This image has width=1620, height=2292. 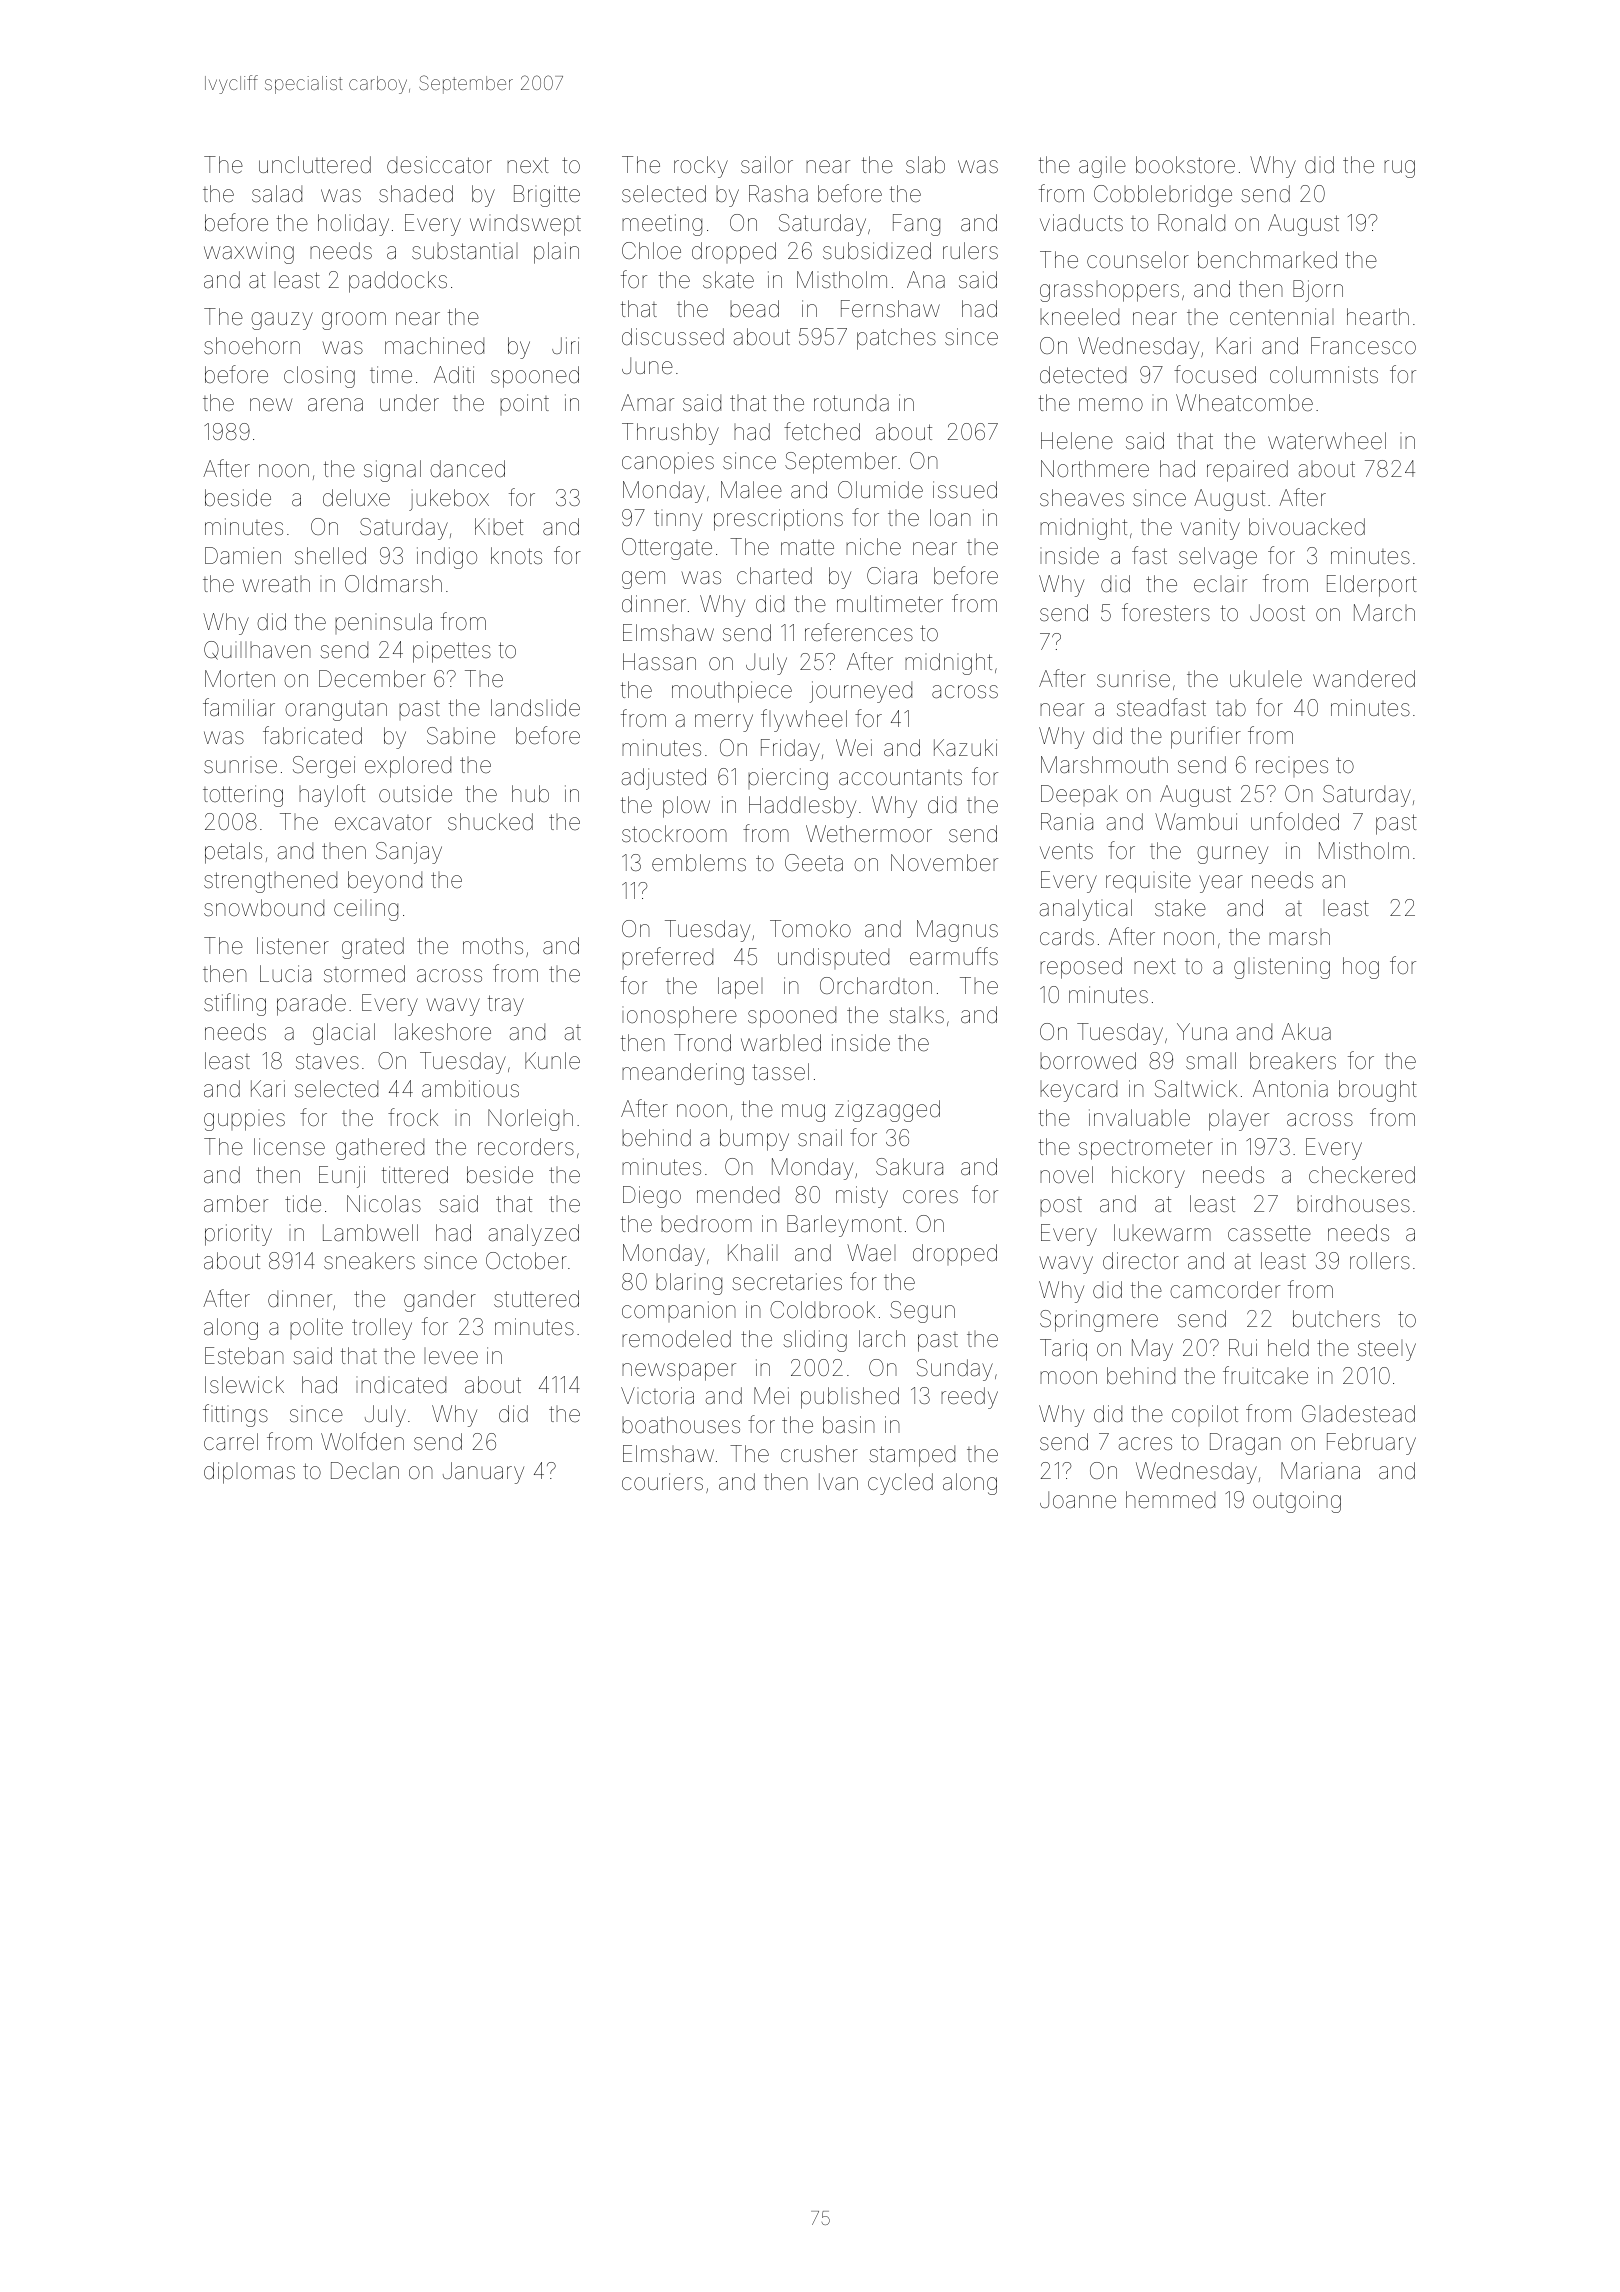 I want to click on January, so click(x=483, y=1473).
